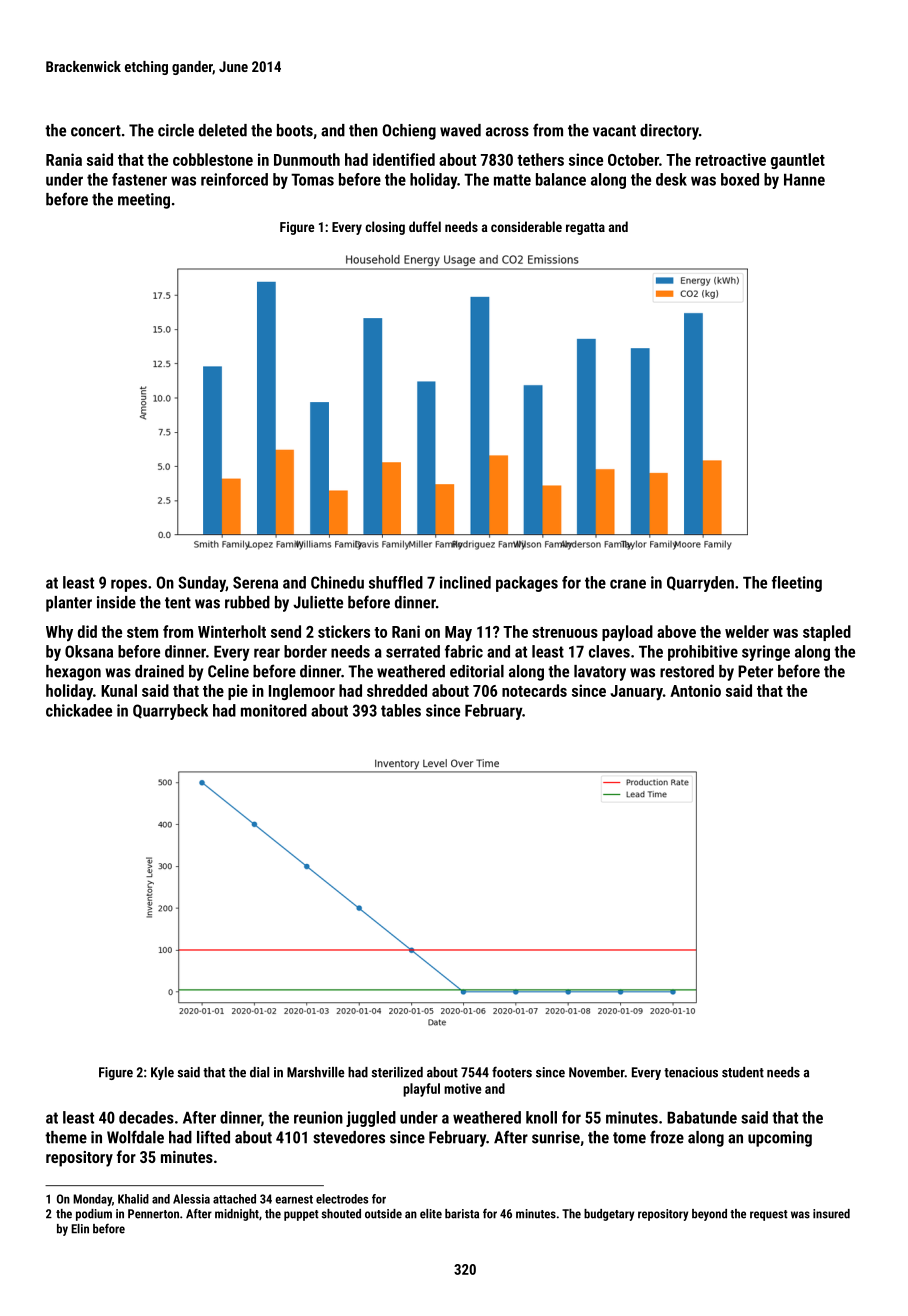 The image size is (908, 1316). I want to click on tables, so click(401, 710).
